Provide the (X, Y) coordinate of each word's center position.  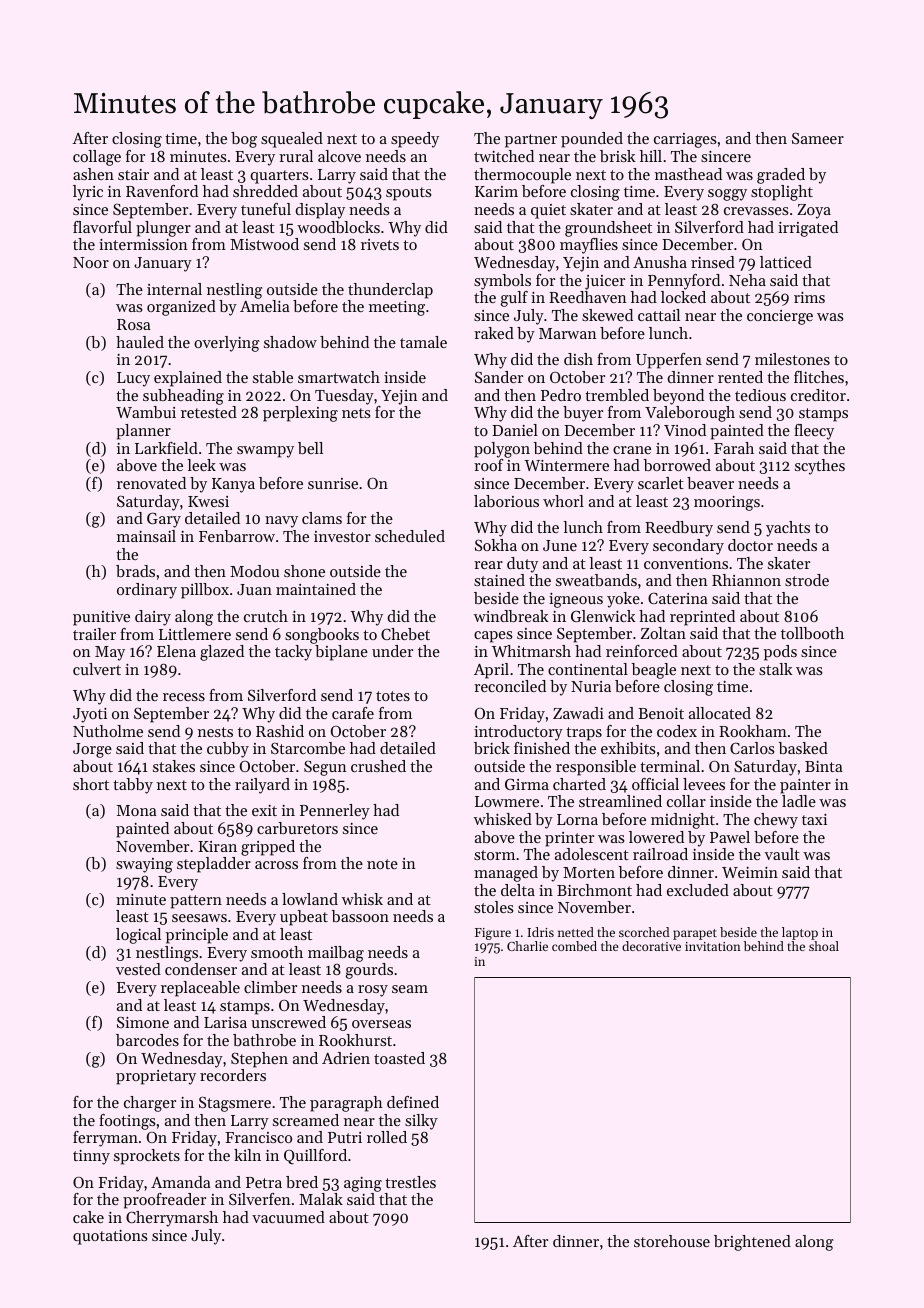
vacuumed (288, 1217)
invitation (713, 946)
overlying (227, 344)
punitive (101, 618)
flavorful (102, 227)
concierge (780, 317)
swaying (144, 865)
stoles (494, 907)
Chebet (405, 634)
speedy (415, 140)
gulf (514, 299)
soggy (727, 195)
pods (780, 653)
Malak (321, 1199)
